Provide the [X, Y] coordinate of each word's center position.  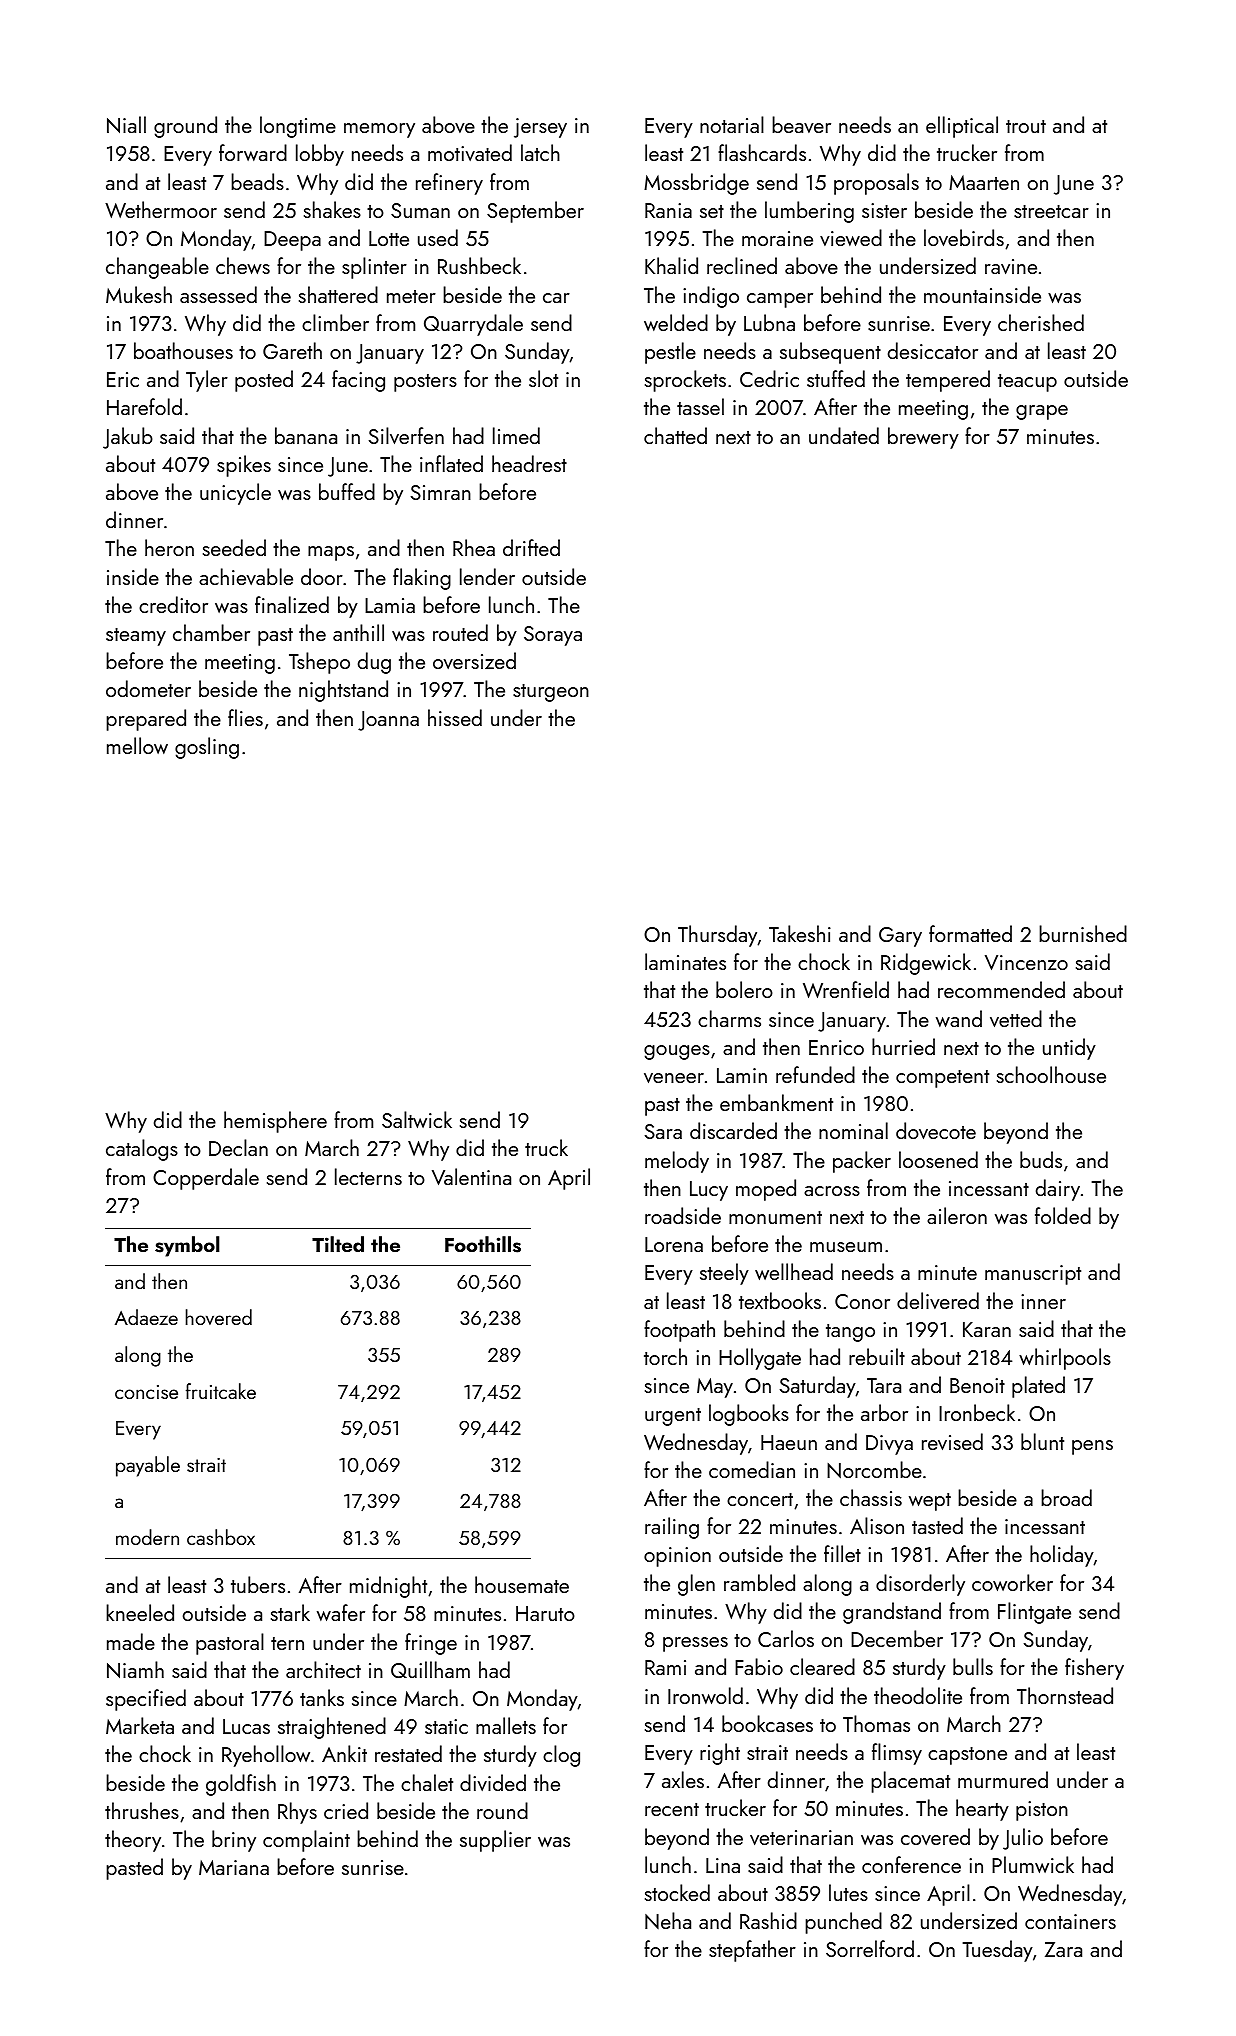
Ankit [344, 1753]
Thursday [717, 936]
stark [290, 1612]
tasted [937, 1525]
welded [676, 322]
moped [766, 1190]
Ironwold [705, 1695]
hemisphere [275, 1122]
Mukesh [139, 294]
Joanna [388, 721]
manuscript [1033, 1275]
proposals [876, 184]
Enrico [836, 1047]
